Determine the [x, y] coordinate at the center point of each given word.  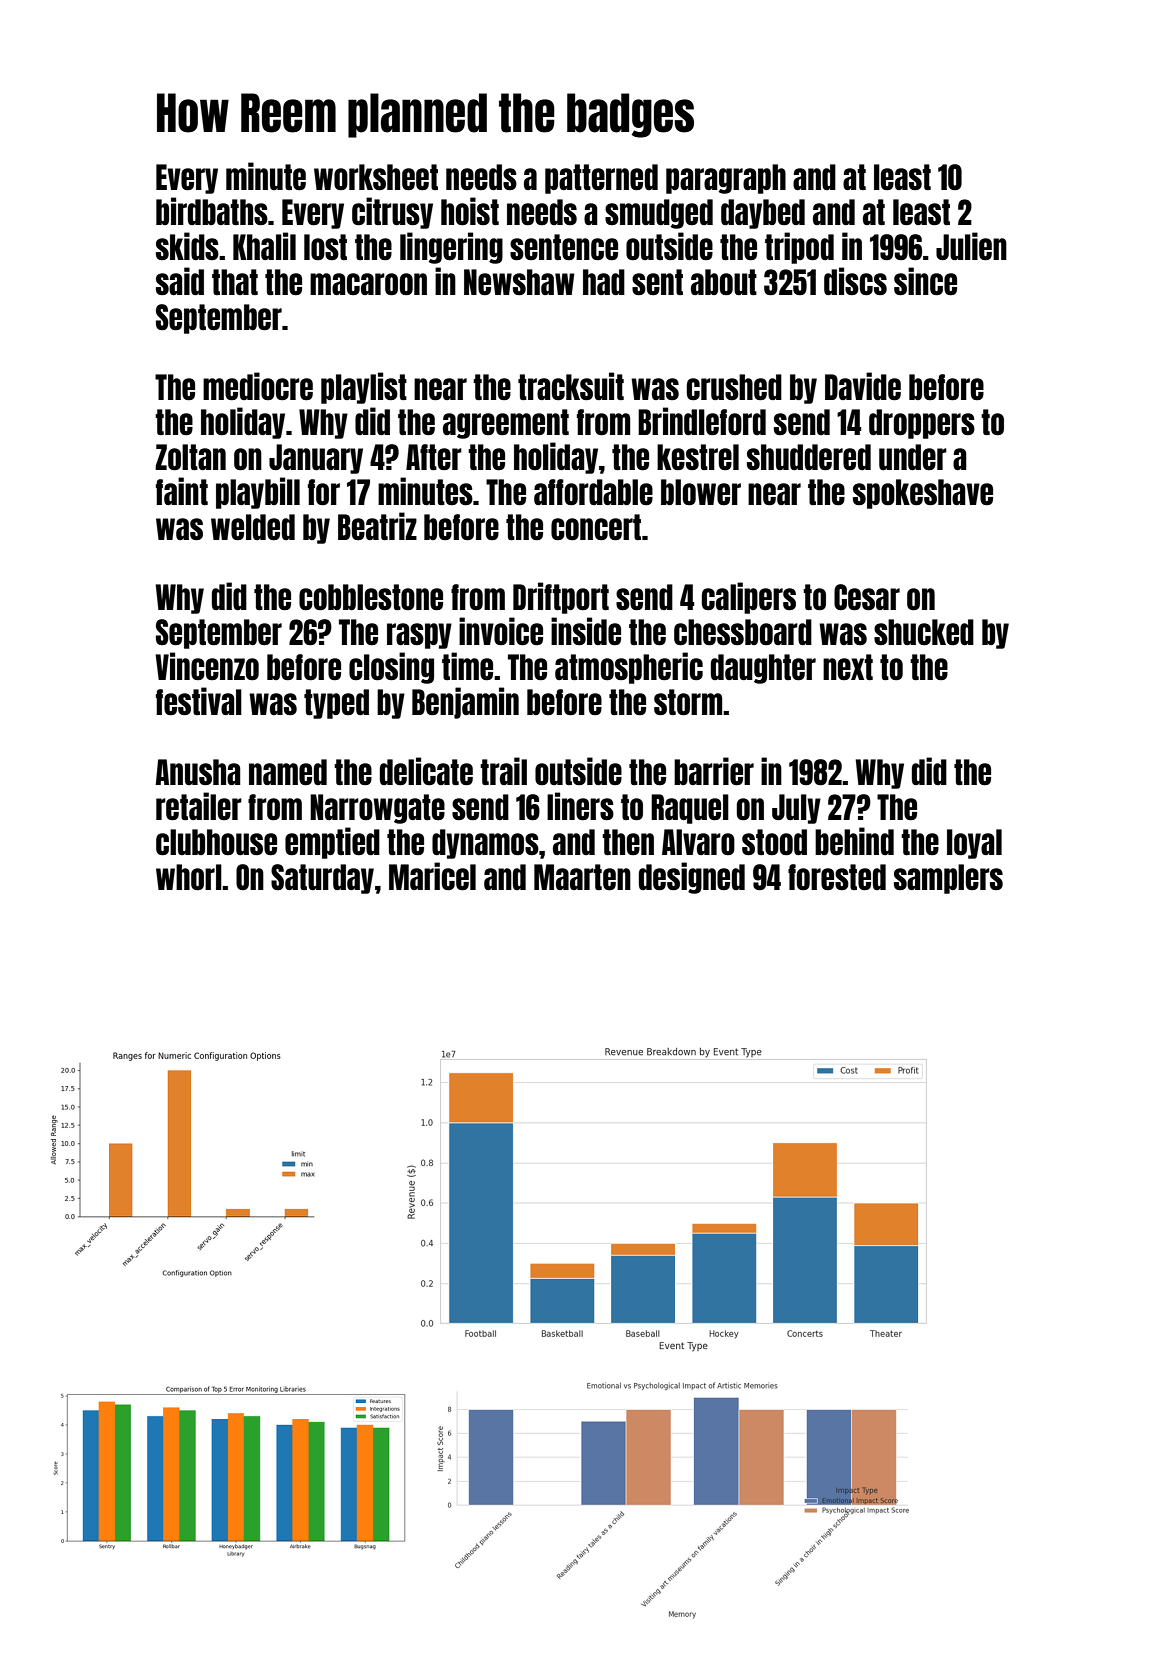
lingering [451, 248]
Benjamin [465, 703]
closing [391, 668]
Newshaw [519, 282]
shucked [924, 632]
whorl [189, 877]
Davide [863, 386]
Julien [971, 246]
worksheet [376, 177]
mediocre [258, 386]
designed [692, 878]
